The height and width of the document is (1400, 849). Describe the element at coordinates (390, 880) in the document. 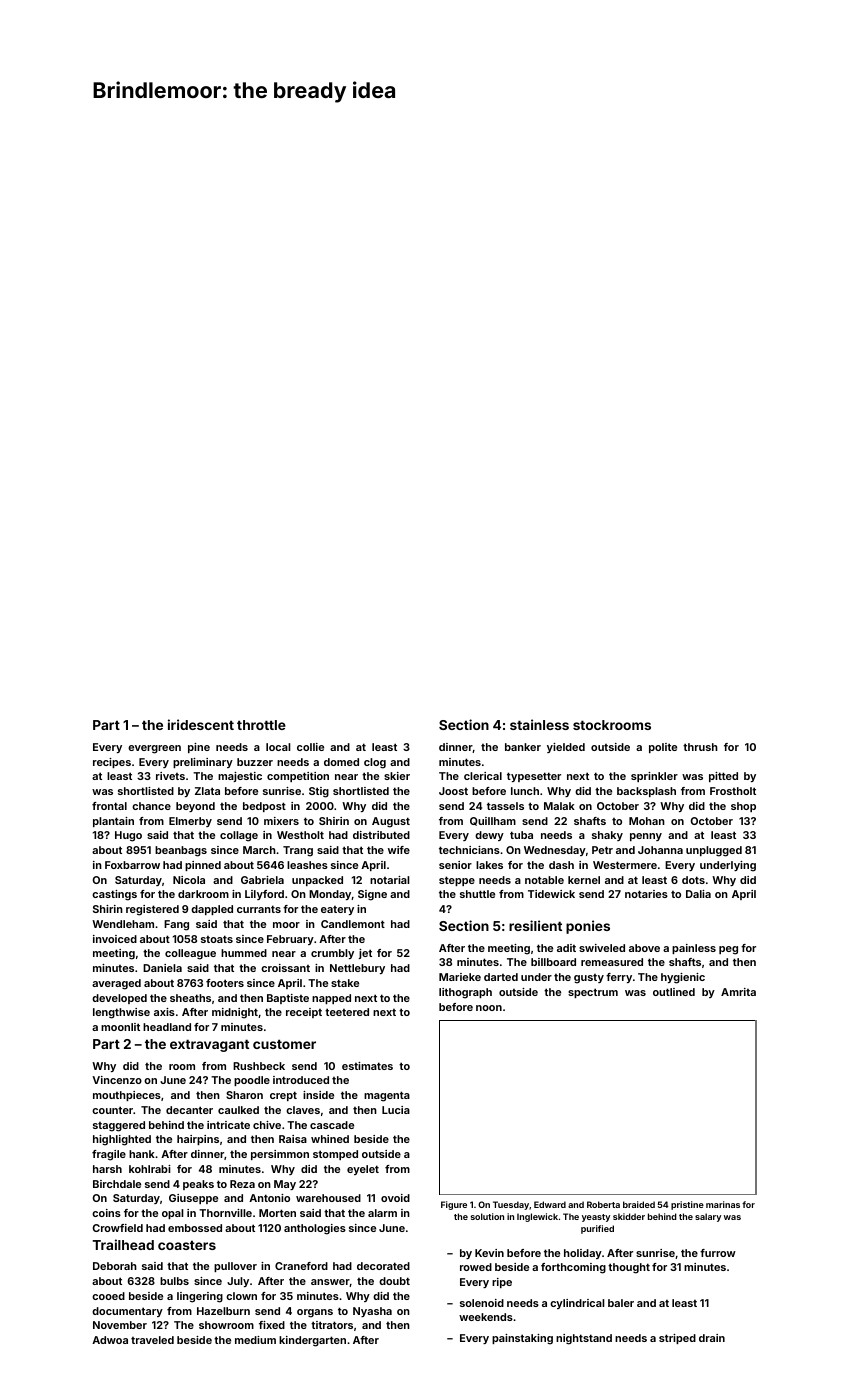

I see `notarial` at that location.
